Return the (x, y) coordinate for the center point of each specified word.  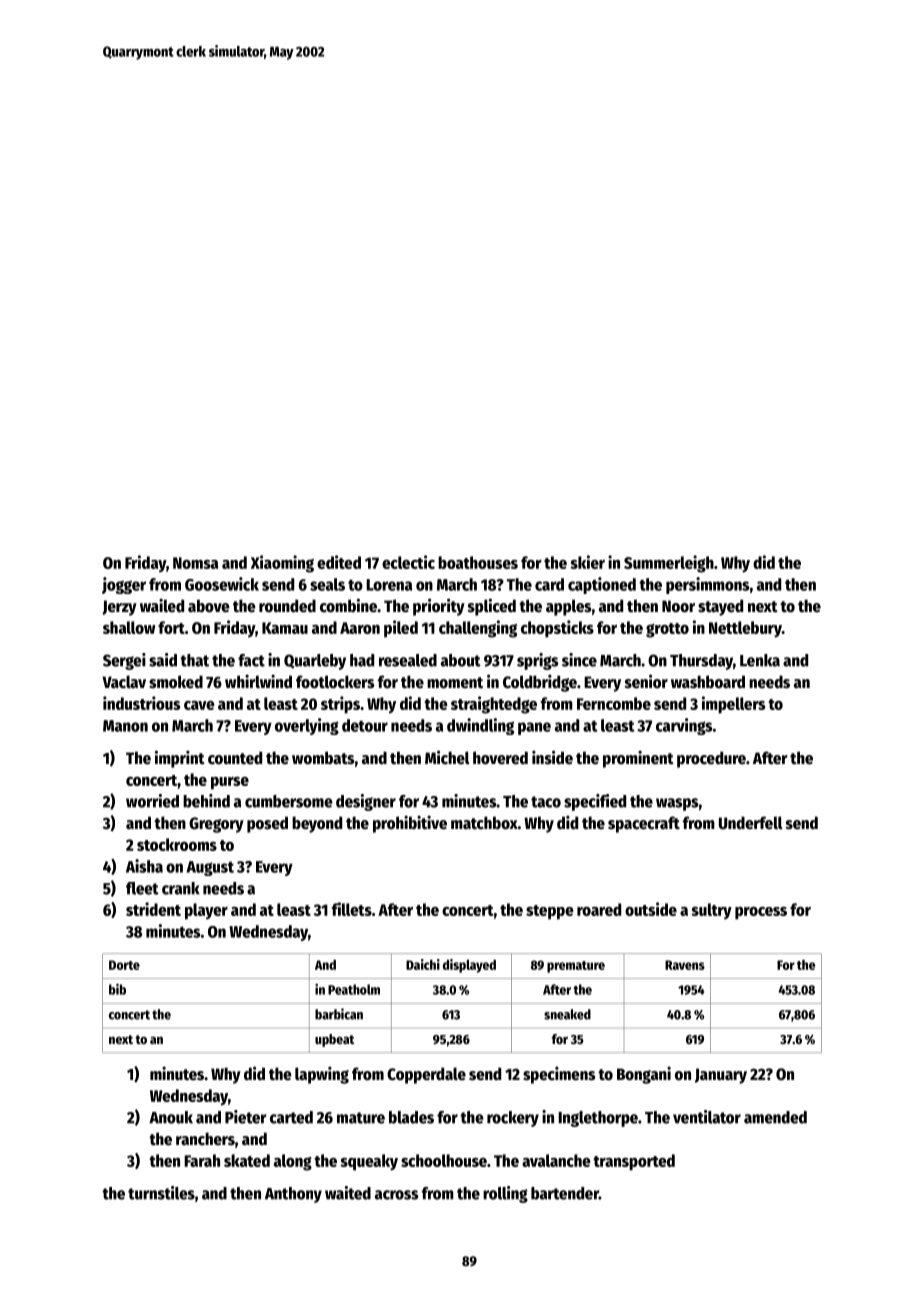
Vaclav (124, 682)
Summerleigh (669, 564)
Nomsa (195, 563)
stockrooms (177, 844)
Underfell (750, 823)
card (549, 584)
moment (455, 683)
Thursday (701, 662)
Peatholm (354, 989)
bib (117, 989)
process (761, 913)
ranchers (205, 1139)
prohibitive (410, 824)
